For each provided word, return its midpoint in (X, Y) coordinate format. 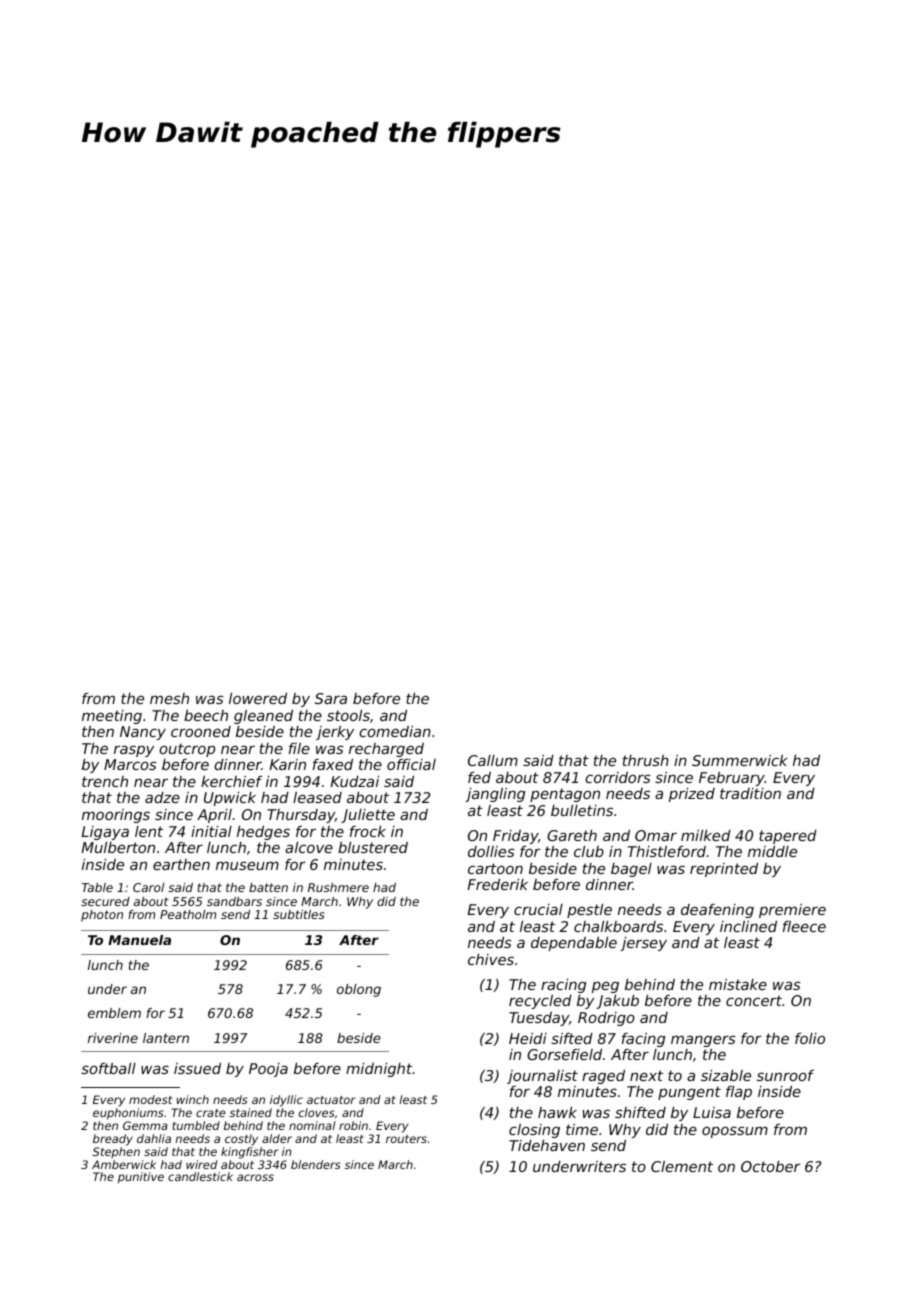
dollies (491, 851)
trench (105, 781)
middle (772, 851)
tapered (788, 837)
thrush (646, 760)
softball (108, 1068)
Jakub (617, 1002)
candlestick (200, 1176)
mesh (169, 698)
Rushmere (338, 887)
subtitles (299, 914)
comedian (395, 731)
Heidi (528, 1038)
